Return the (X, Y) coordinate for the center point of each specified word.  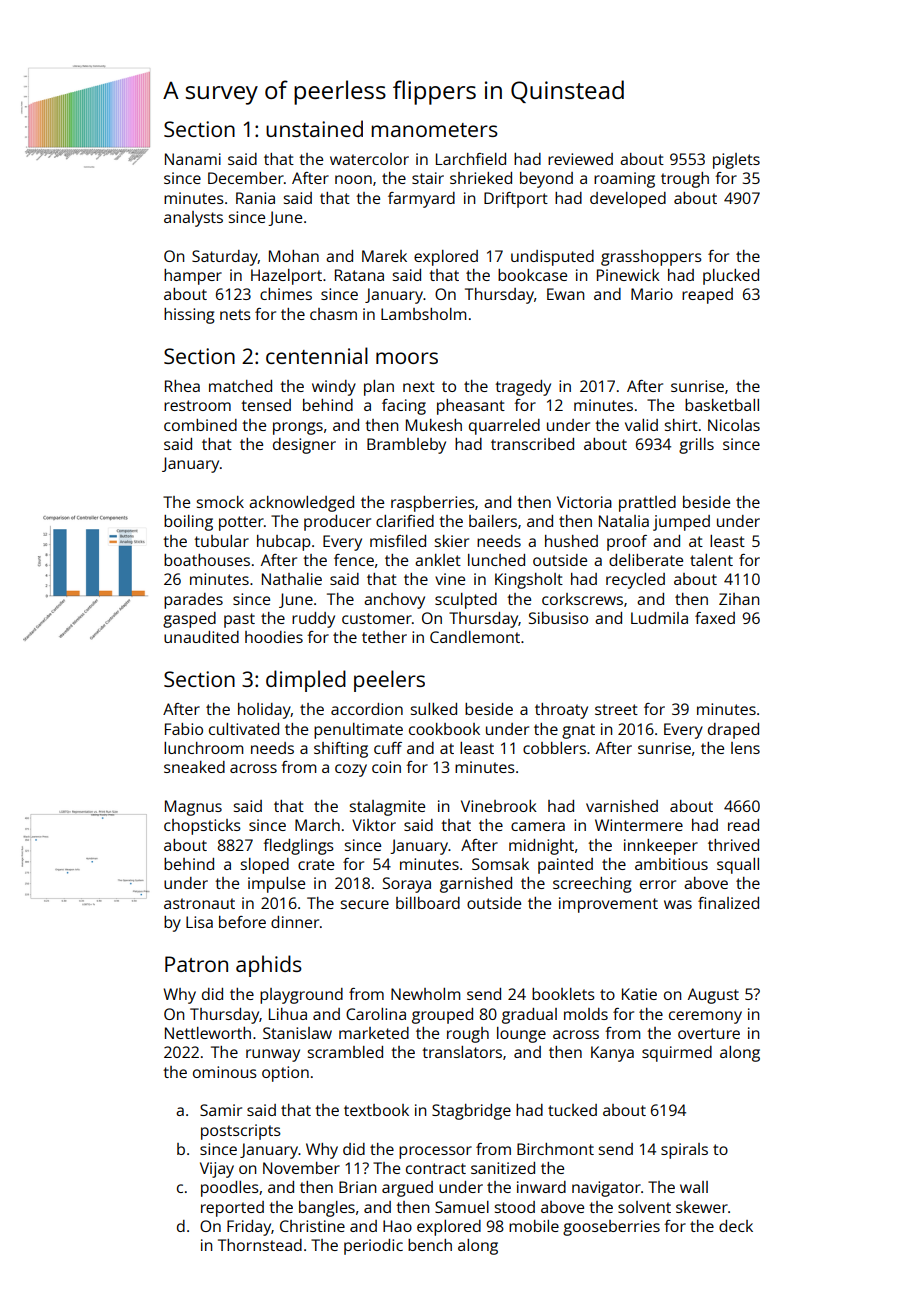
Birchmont (555, 1149)
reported (232, 1209)
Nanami (193, 159)
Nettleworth (208, 1033)
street (616, 709)
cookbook (444, 729)
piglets (736, 161)
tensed (266, 405)
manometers (434, 130)
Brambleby (406, 446)
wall (694, 1187)
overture (709, 1033)
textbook (376, 1110)
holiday (264, 711)
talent (711, 560)
